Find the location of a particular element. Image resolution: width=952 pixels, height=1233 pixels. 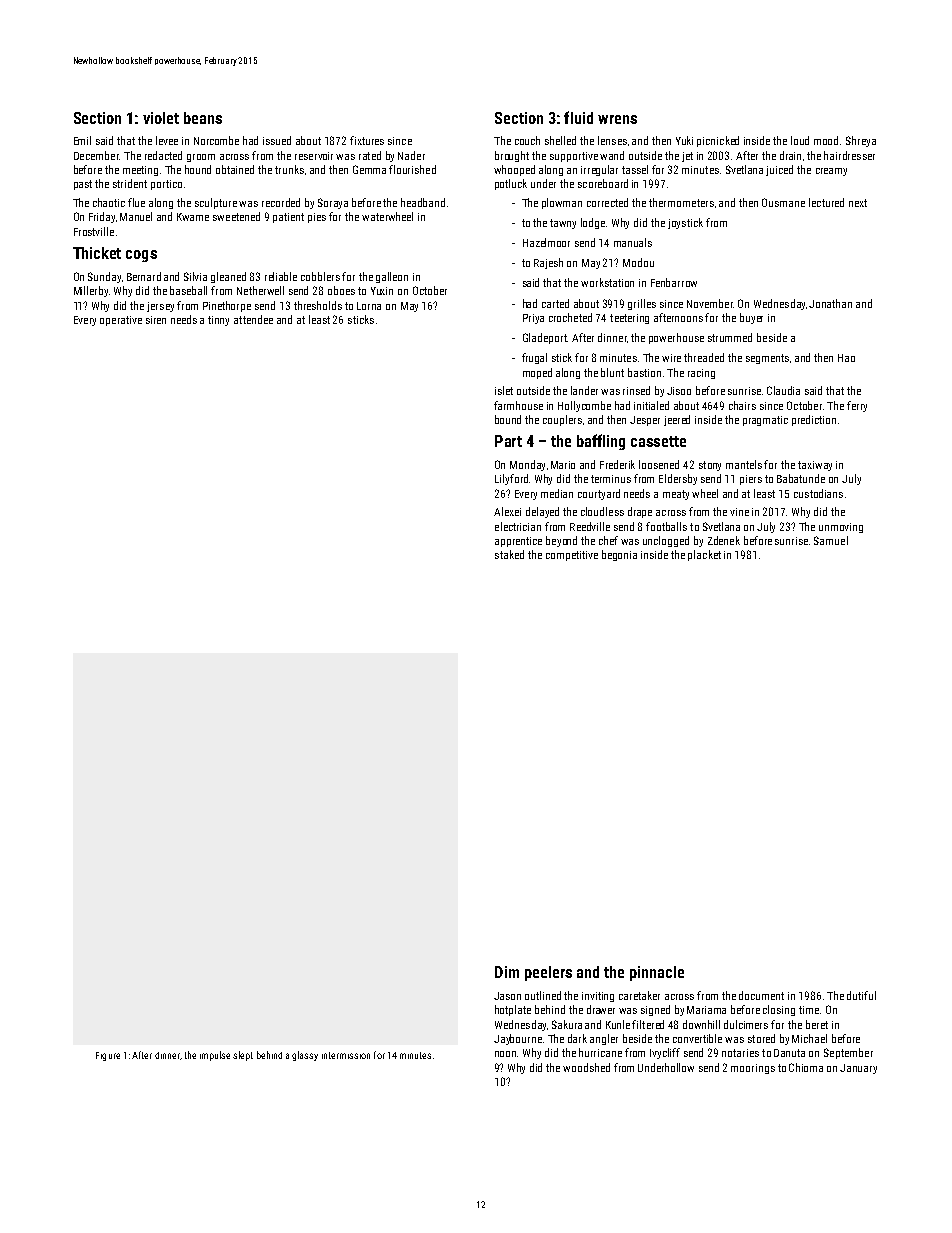

Jaybourne is located at coordinates (518, 1039).
